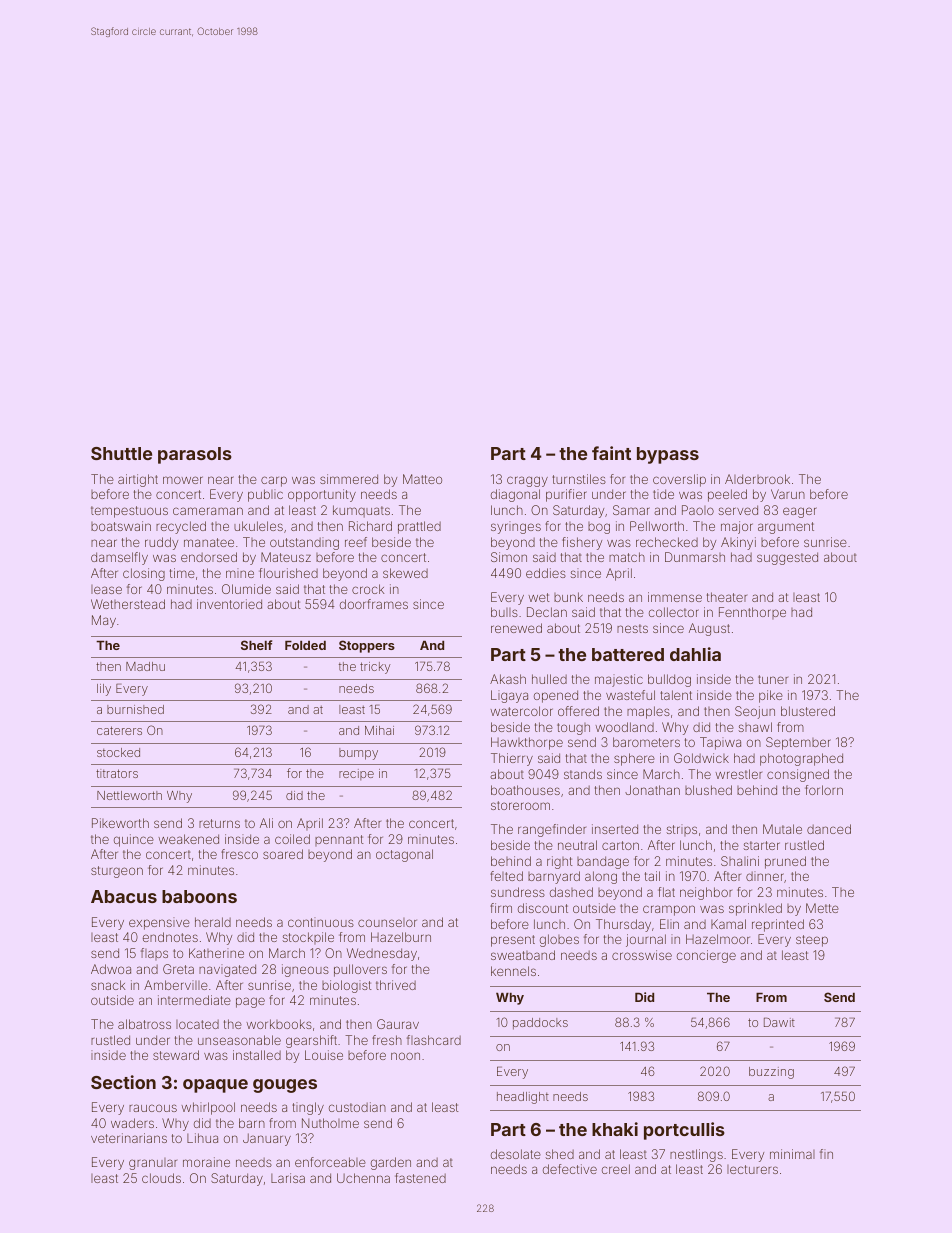  What do you see at coordinates (104, 621) in the screenshot?
I see `May` at bounding box center [104, 621].
